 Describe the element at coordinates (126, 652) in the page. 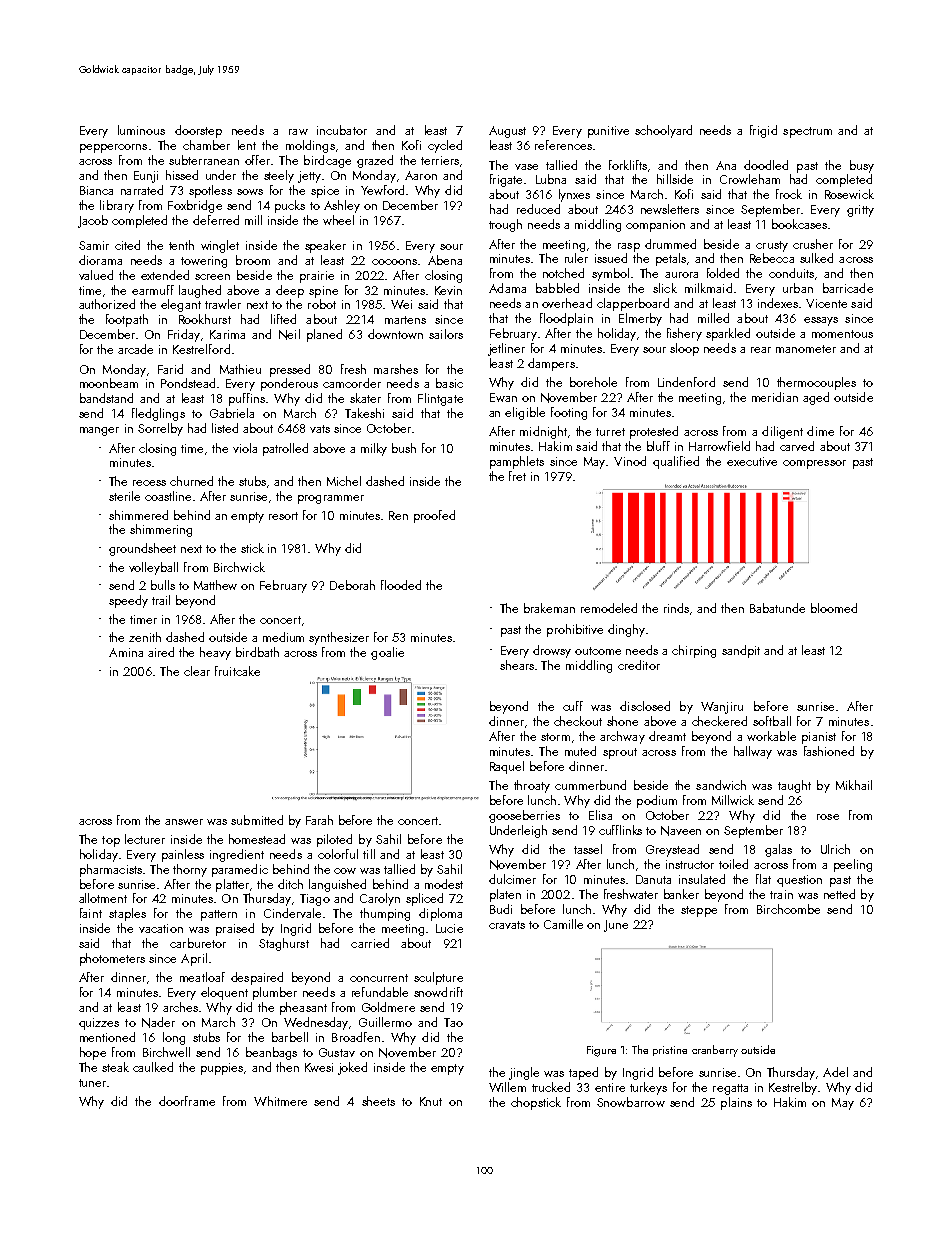

I see `Amina` at that location.
